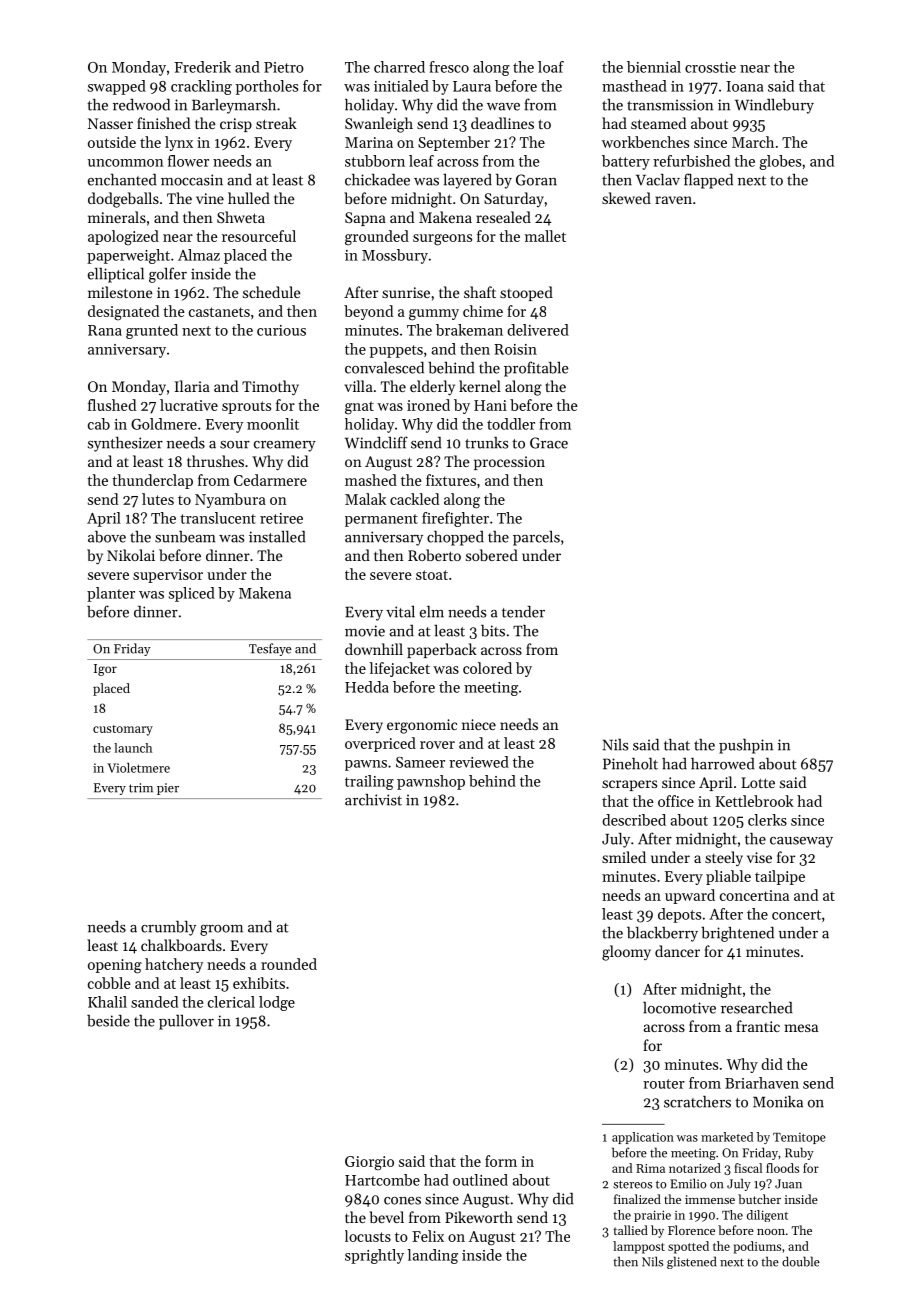  What do you see at coordinates (432, 1256) in the document?
I see `landing` at bounding box center [432, 1256].
